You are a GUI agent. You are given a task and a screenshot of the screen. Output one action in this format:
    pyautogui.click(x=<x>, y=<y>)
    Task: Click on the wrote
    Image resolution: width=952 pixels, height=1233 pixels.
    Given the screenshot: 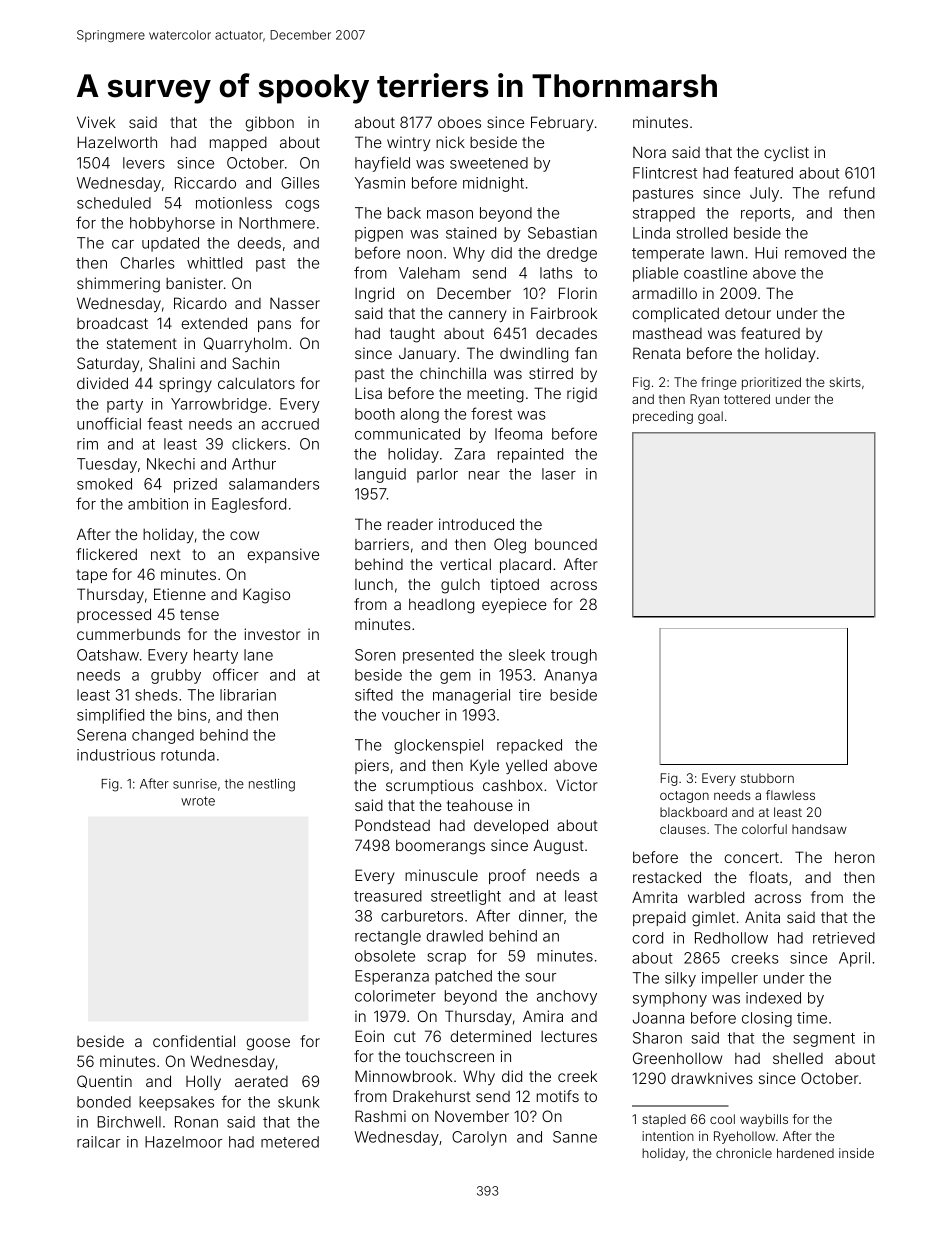 What is the action you would take?
    pyautogui.click(x=198, y=801)
